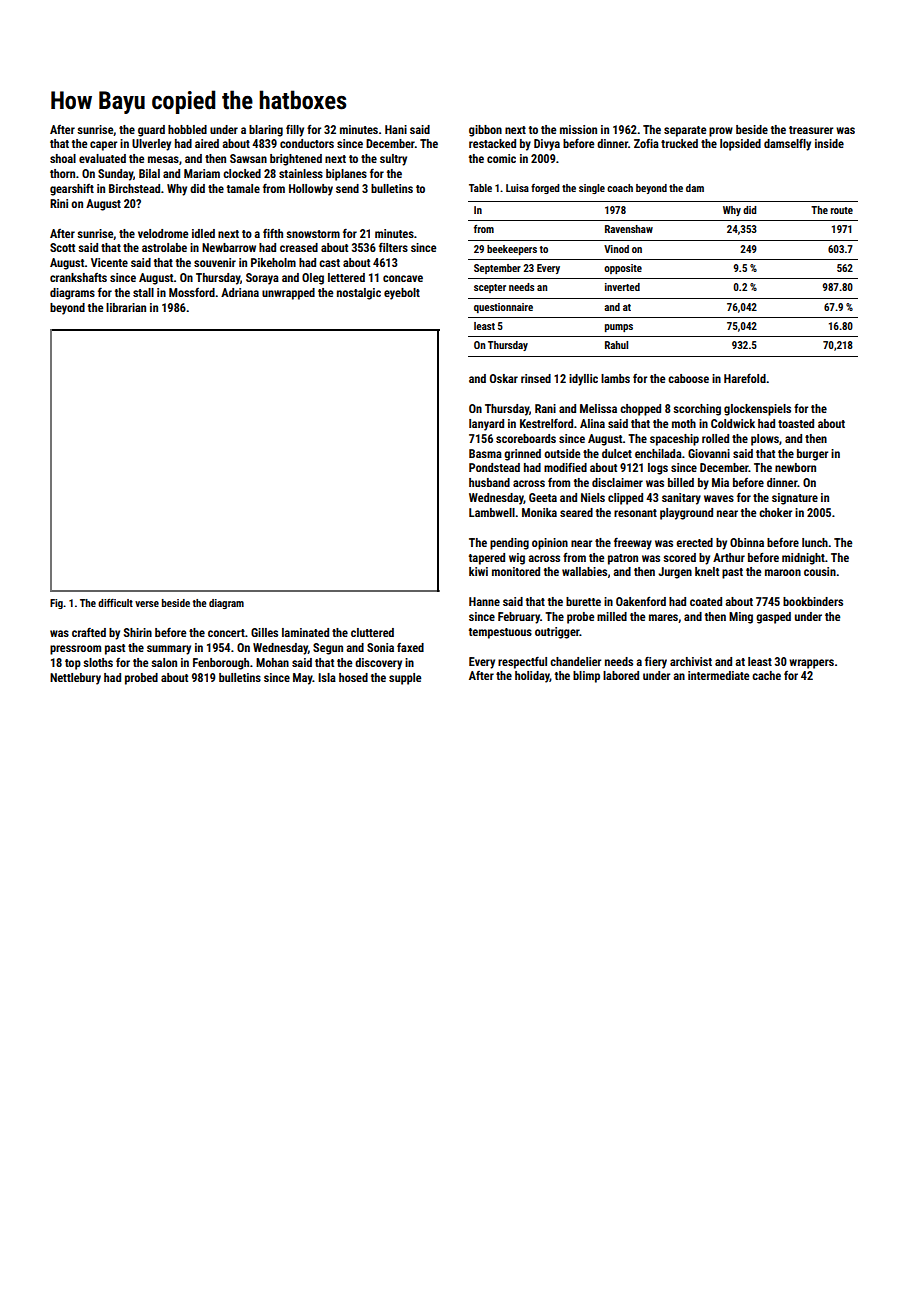  Describe the element at coordinates (248, 158) in the image. I see `Sawsan` at that location.
